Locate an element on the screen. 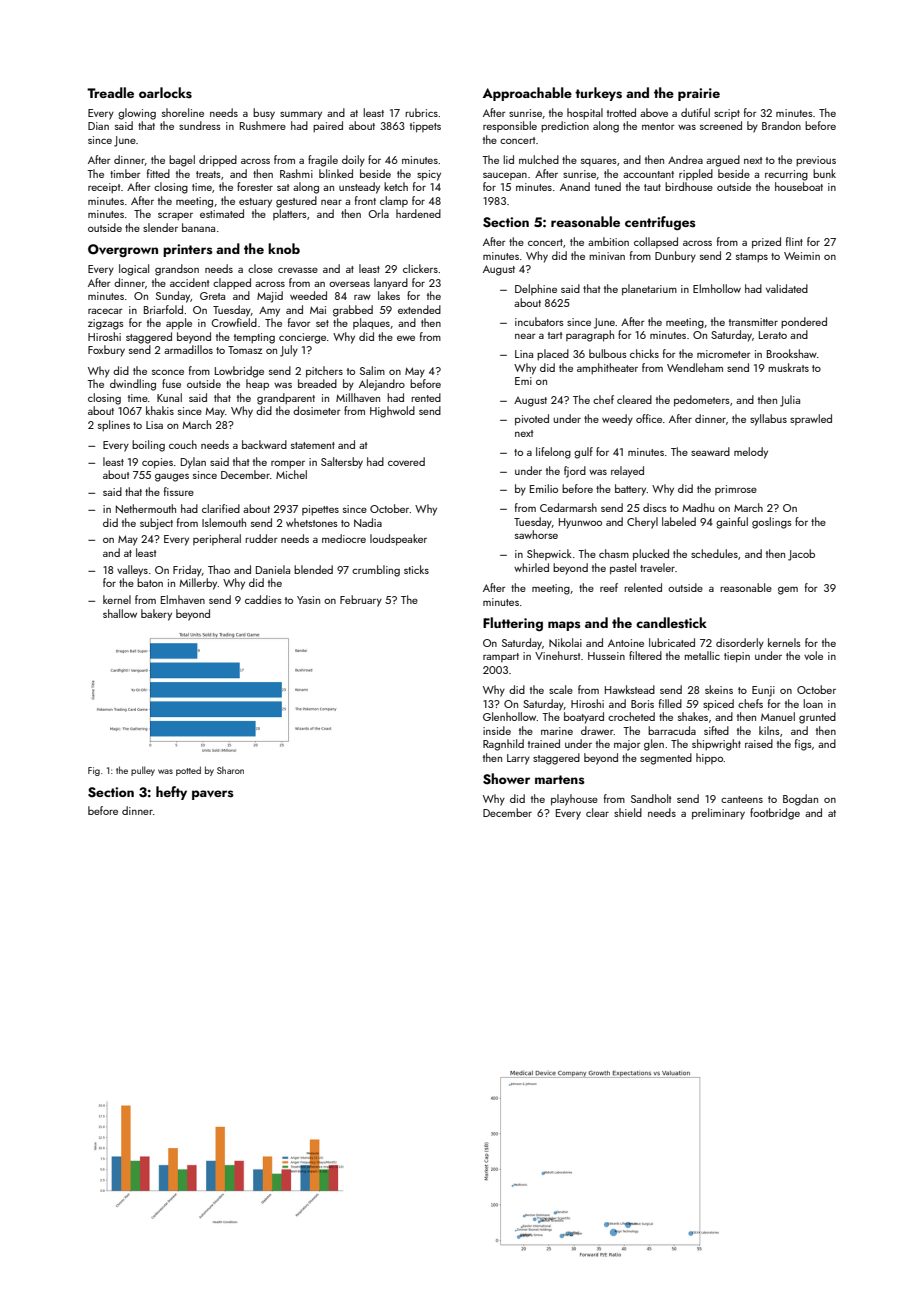 This screenshot has width=924, height=1308. shallow is located at coordinates (120, 613).
